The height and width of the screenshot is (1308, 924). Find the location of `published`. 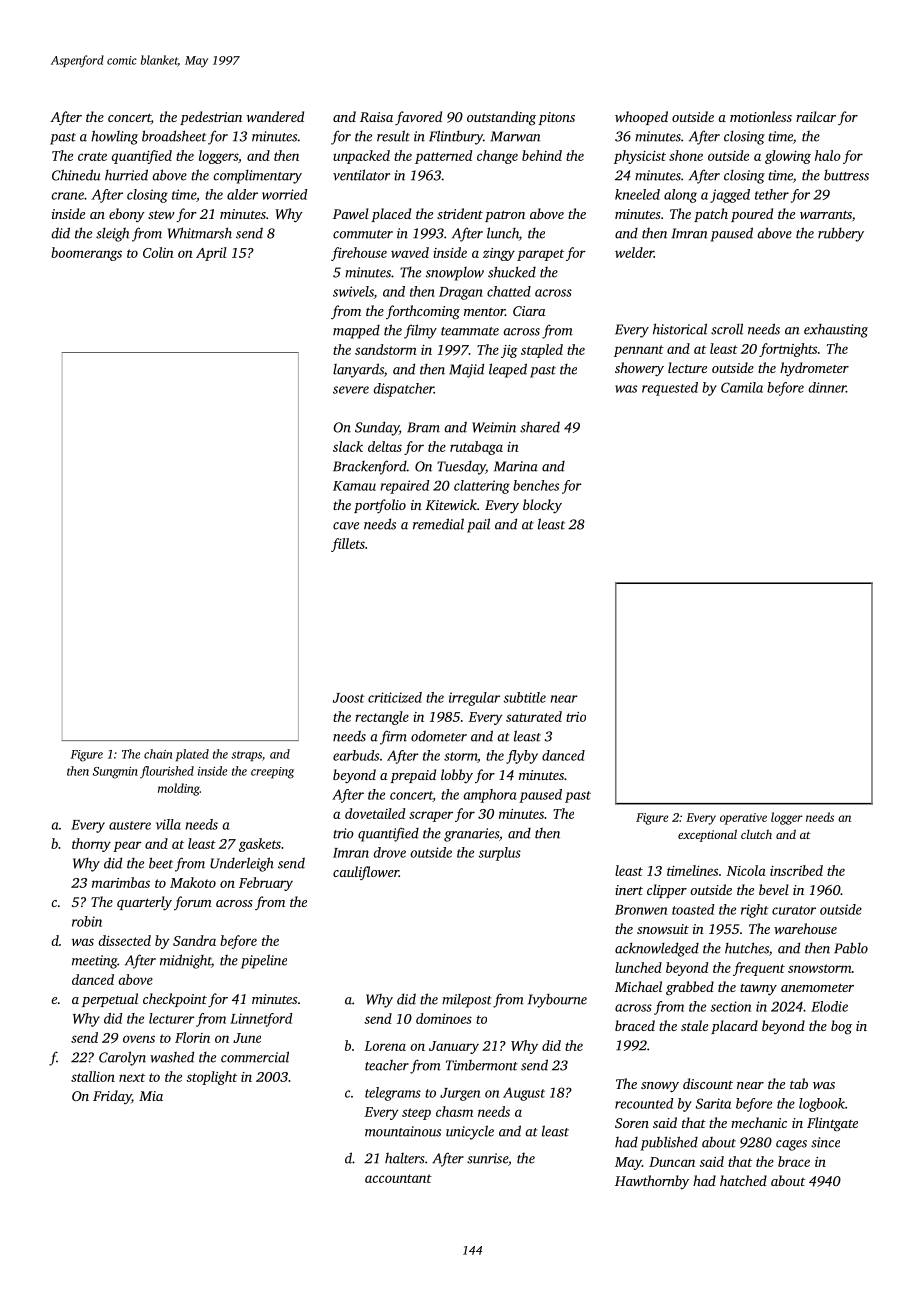

published is located at coordinates (669, 1143).
